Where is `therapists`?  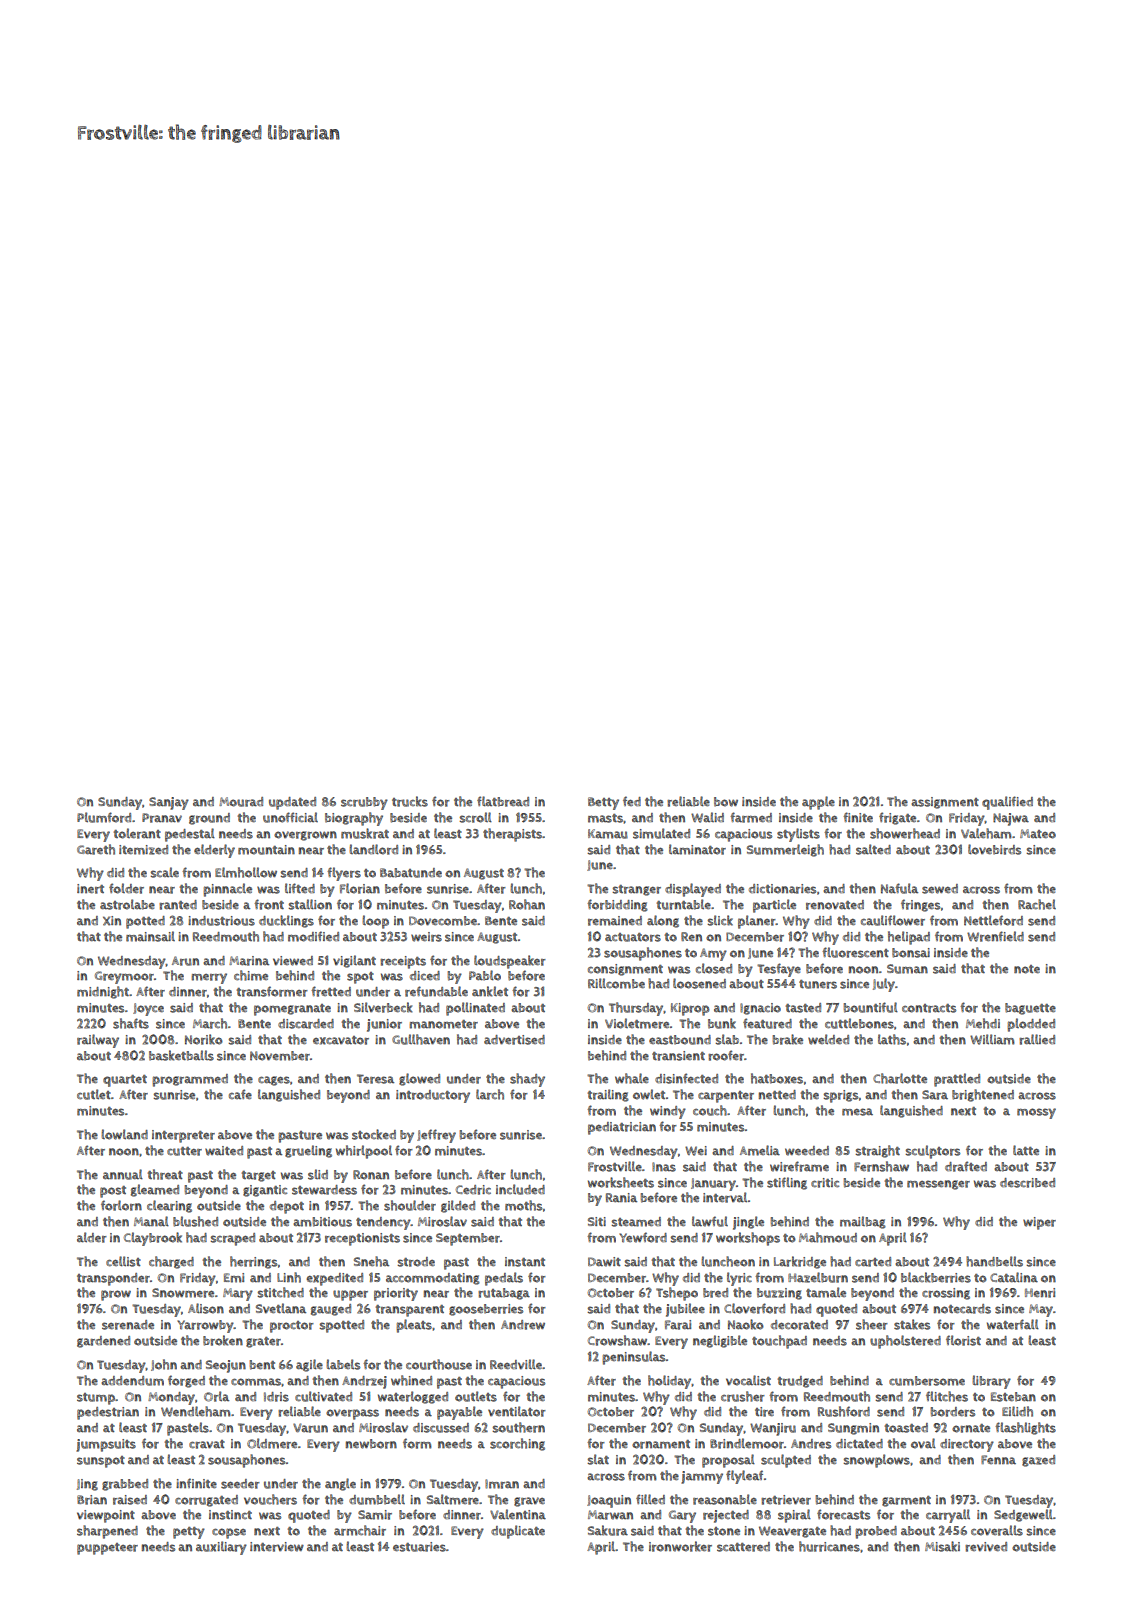 therapists is located at coordinates (512, 835).
